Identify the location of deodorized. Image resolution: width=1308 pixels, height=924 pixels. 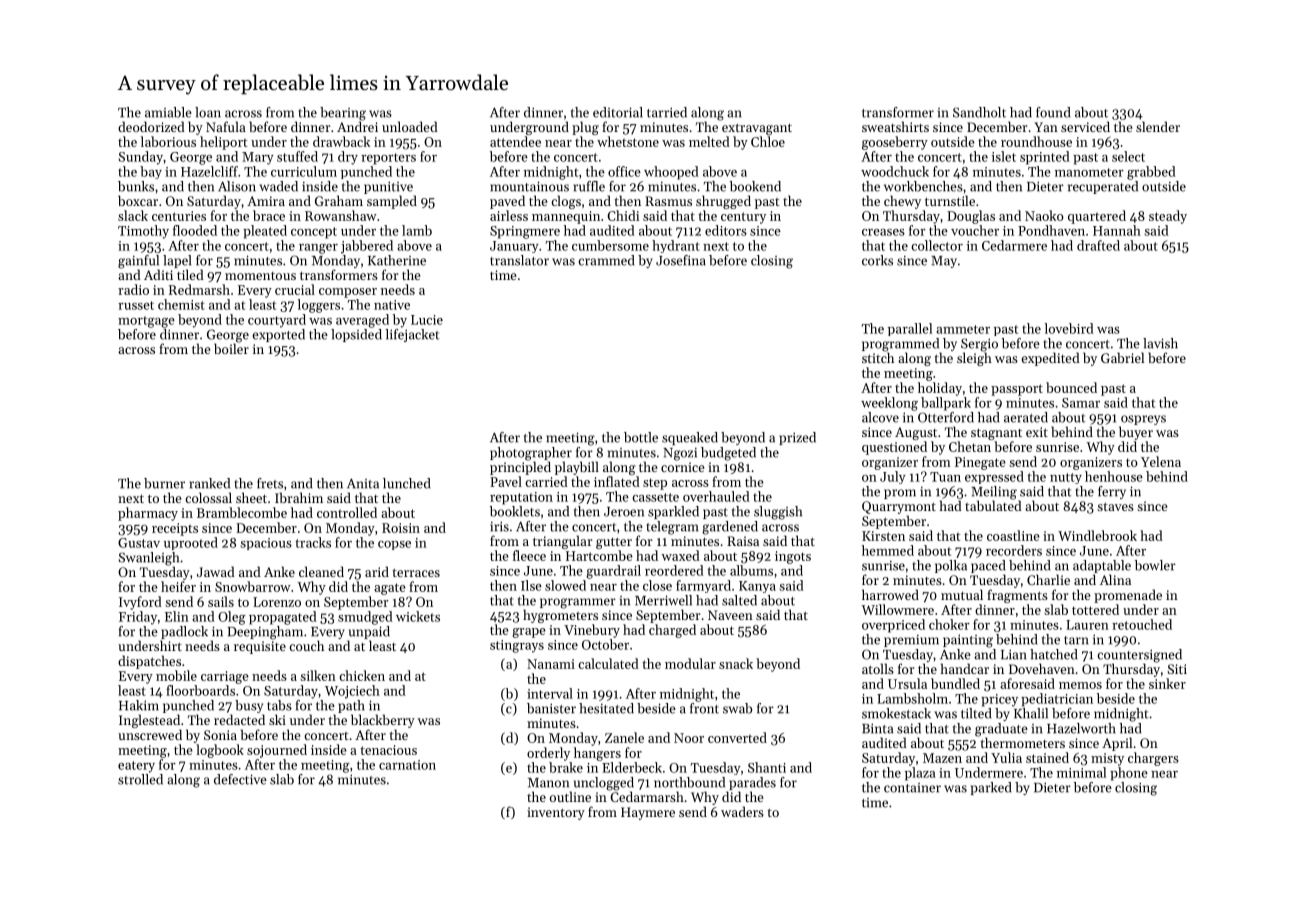
(151, 126).
